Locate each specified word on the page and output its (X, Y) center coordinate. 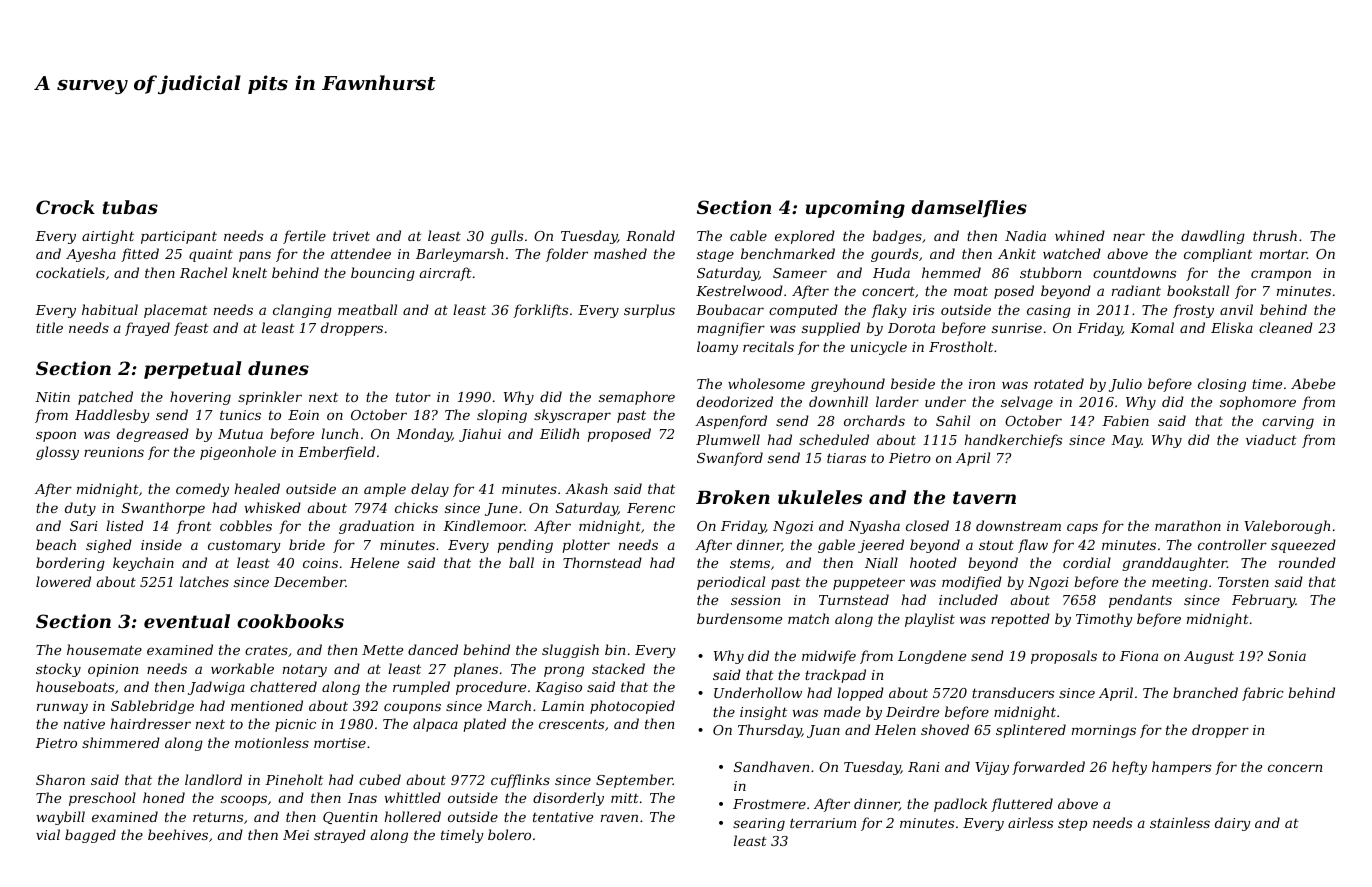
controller (1232, 544)
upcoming (855, 209)
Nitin (52, 397)
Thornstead (602, 562)
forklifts (540, 311)
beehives (178, 834)
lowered (63, 581)
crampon (1281, 275)
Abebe (1313, 383)
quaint (211, 255)
